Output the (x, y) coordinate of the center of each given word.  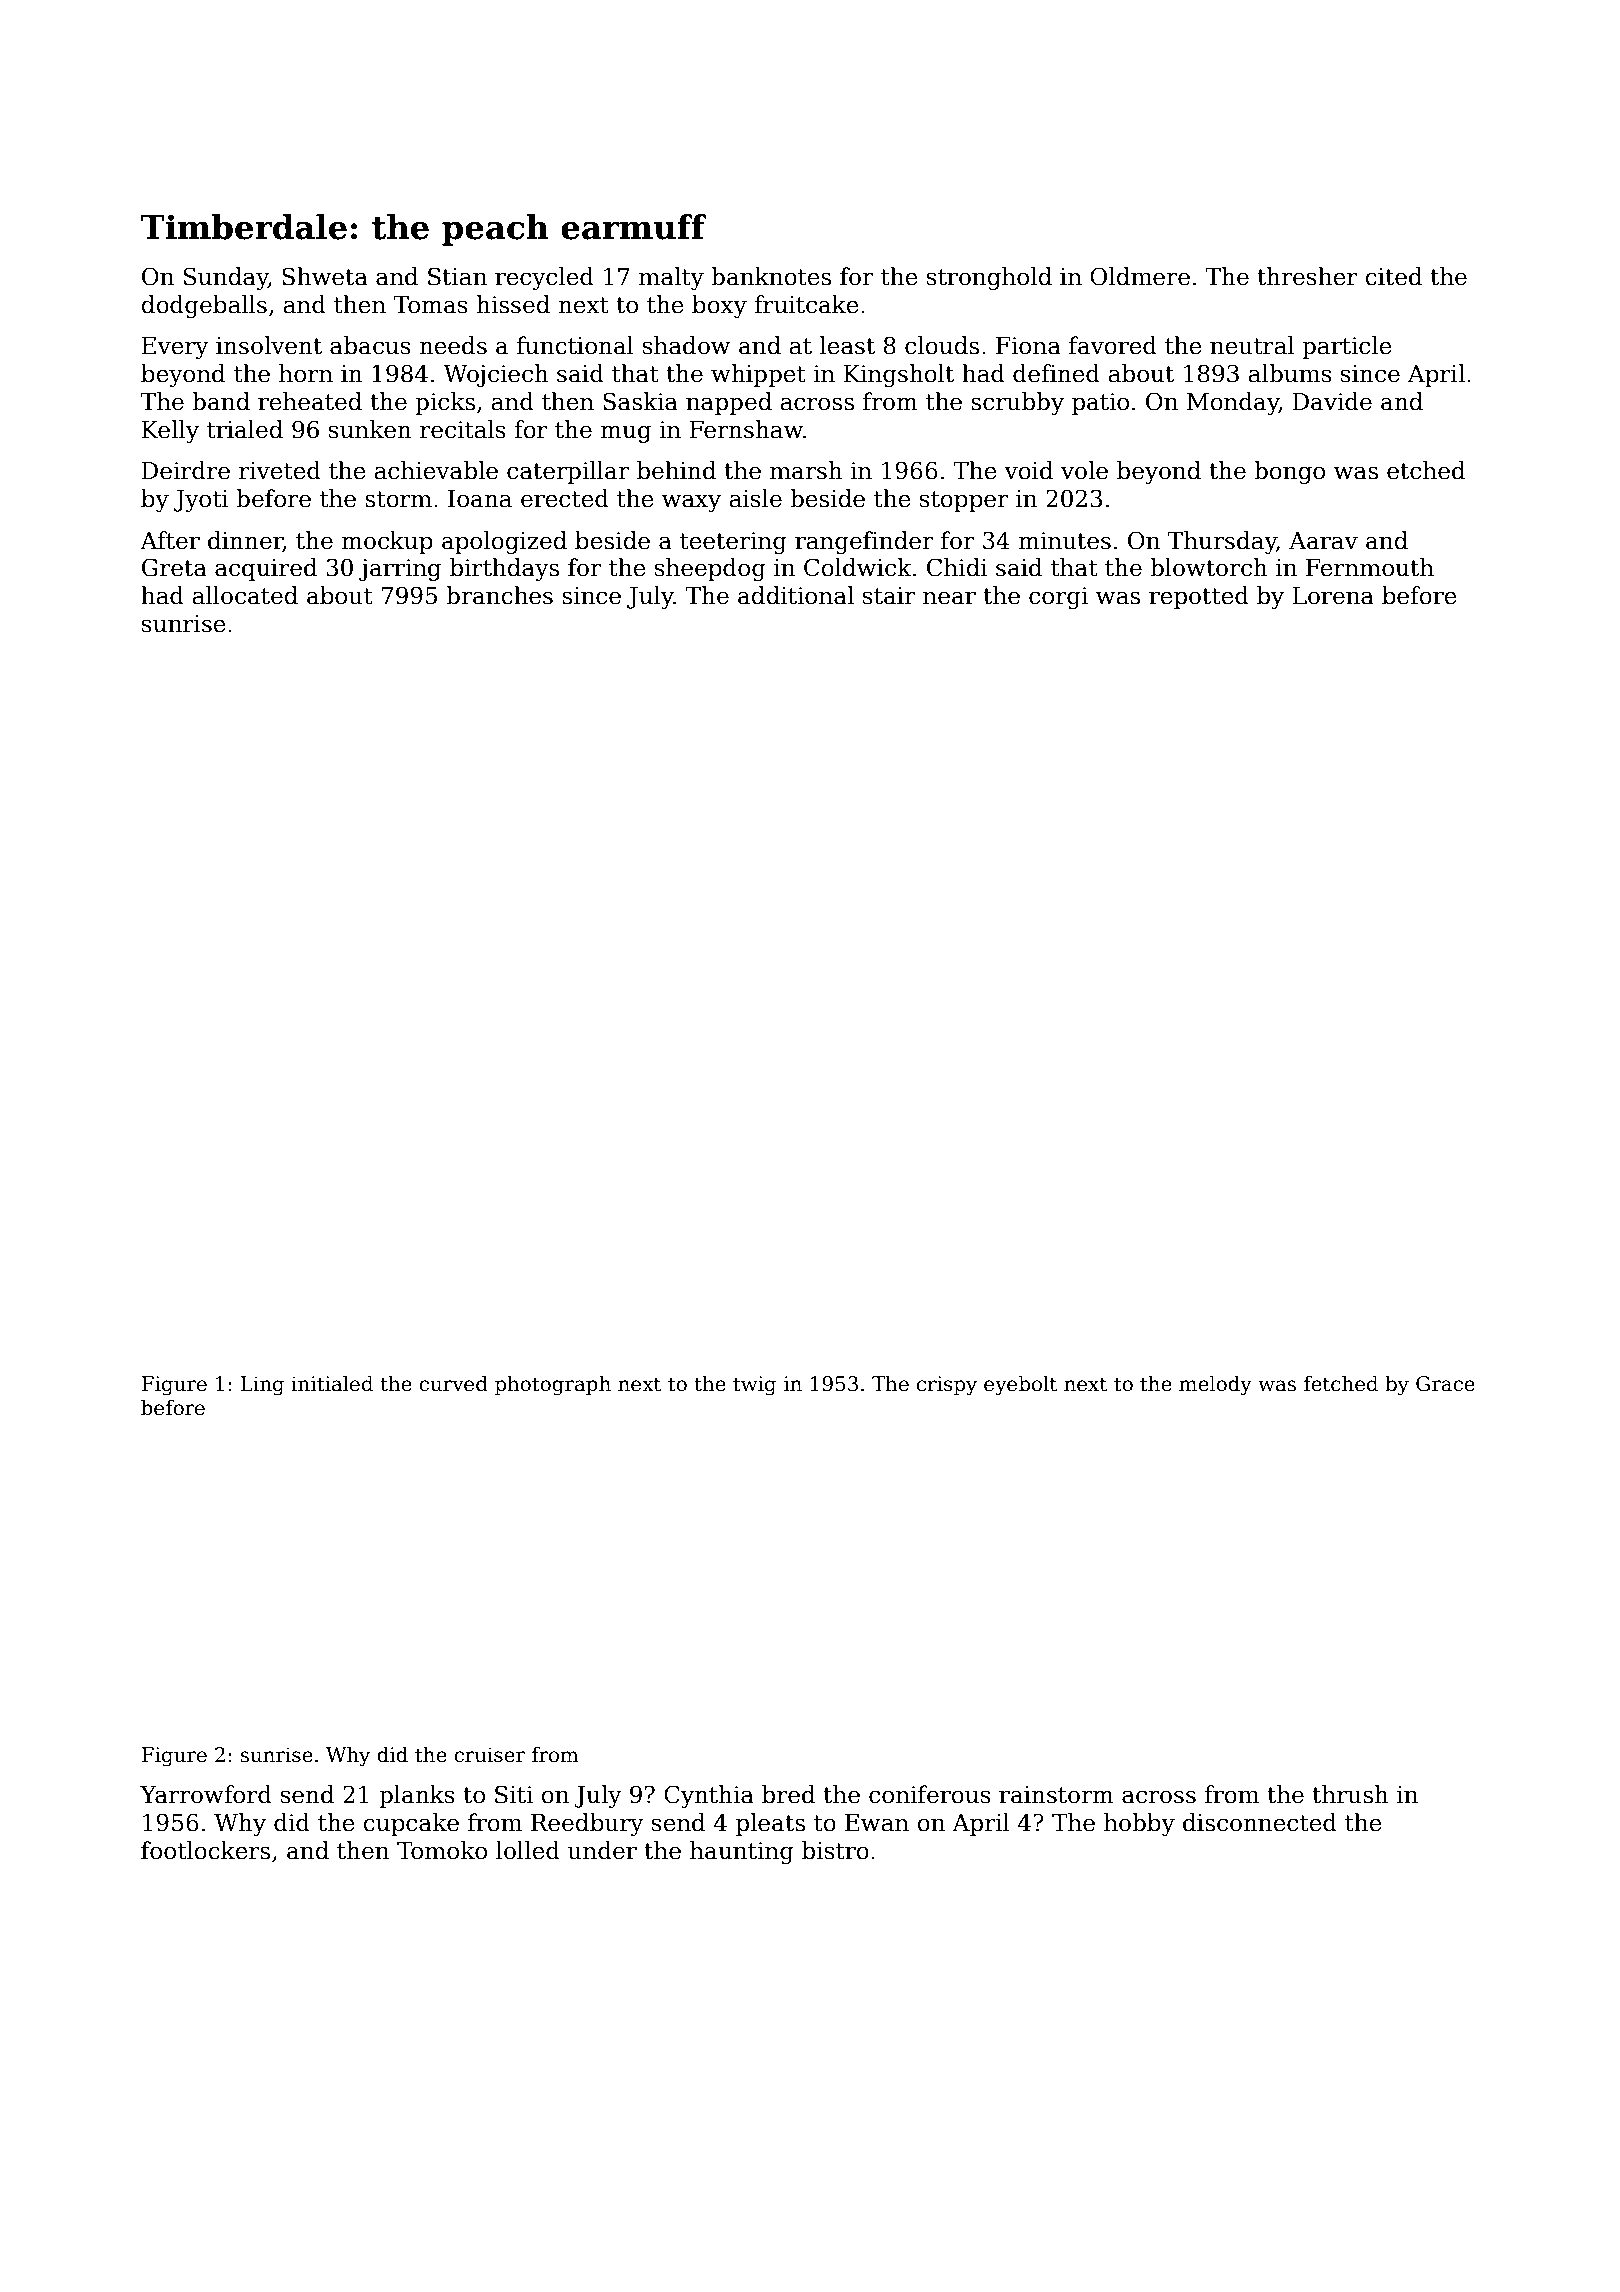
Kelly (170, 431)
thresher (1307, 276)
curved (453, 1383)
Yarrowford (206, 1794)
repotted (1199, 597)
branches (499, 595)
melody (1215, 1385)
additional (796, 595)
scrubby (1017, 403)
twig (754, 1386)
